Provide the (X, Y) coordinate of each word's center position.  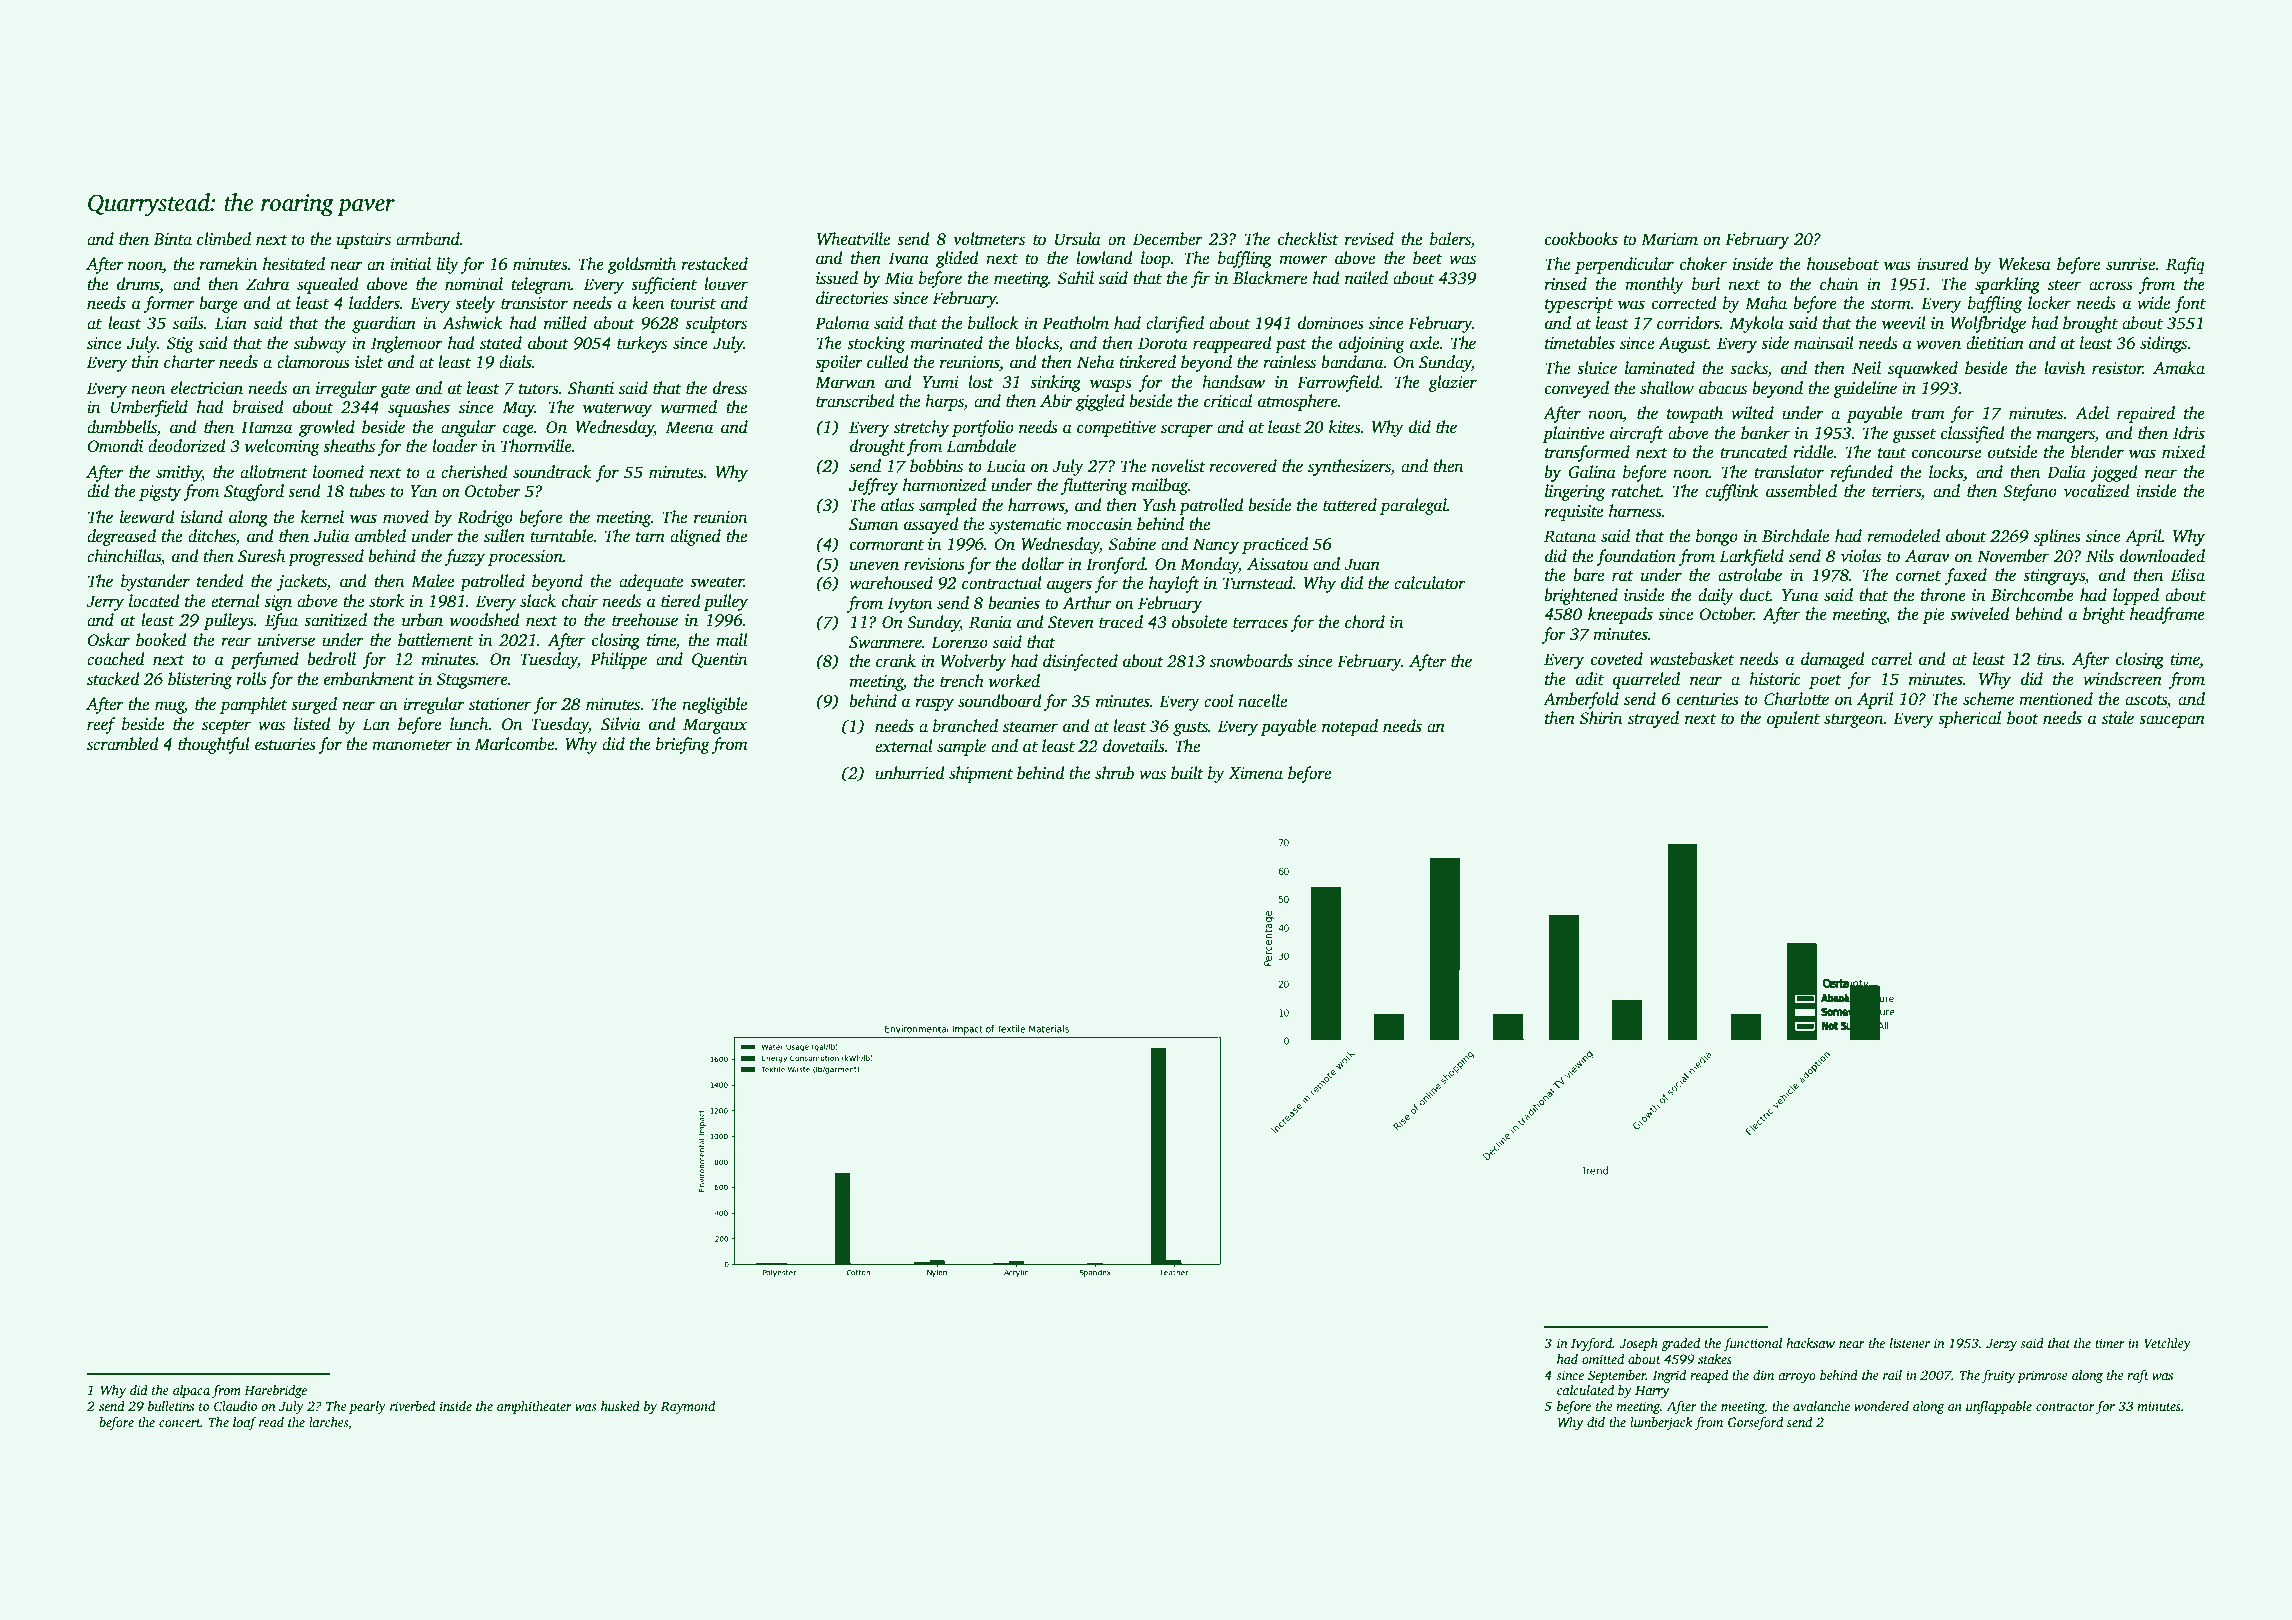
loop (1155, 259)
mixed (2183, 452)
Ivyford (1591, 1344)
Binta (173, 239)
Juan (1362, 564)
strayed (1653, 719)
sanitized (335, 620)
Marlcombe (514, 744)
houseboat (1843, 264)
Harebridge (275, 1391)
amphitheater (534, 1407)
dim (1763, 1375)
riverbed (412, 1406)
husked (620, 1406)
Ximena (1255, 773)
